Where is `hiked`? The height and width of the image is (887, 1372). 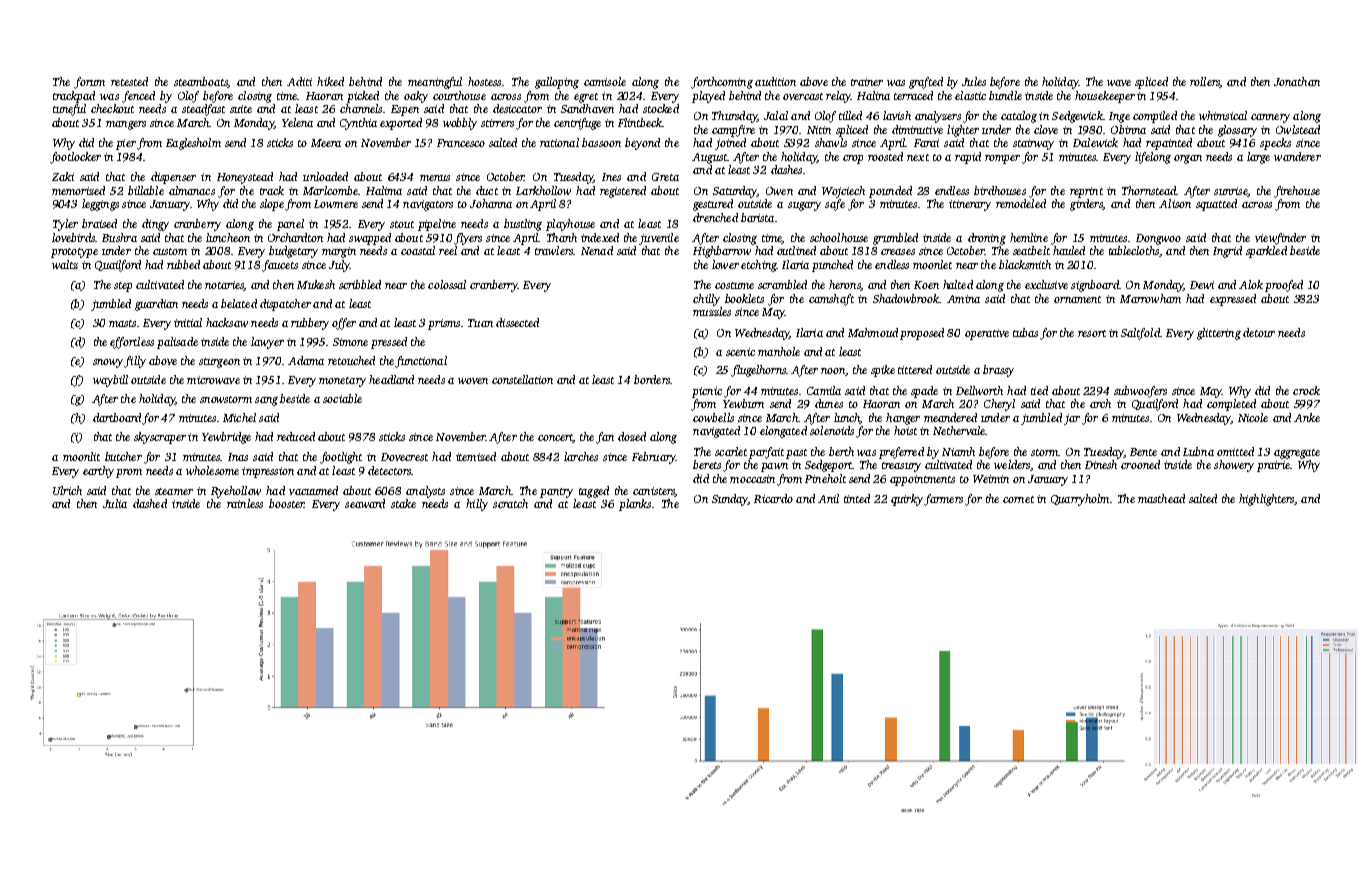
hiked is located at coordinates (330, 81).
